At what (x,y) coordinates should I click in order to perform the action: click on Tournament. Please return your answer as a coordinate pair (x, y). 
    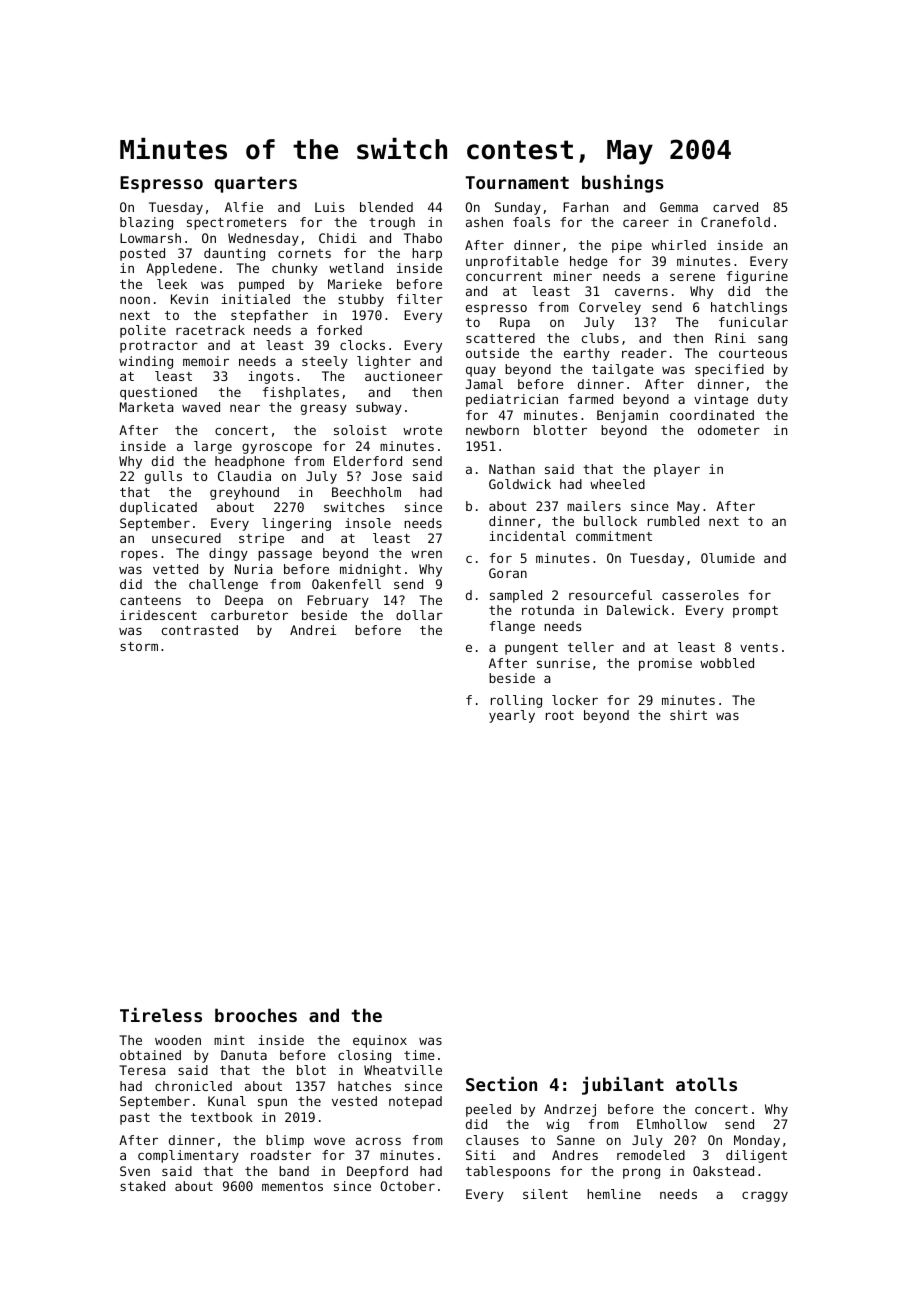
    Looking at the image, I should click on (517, 182).
